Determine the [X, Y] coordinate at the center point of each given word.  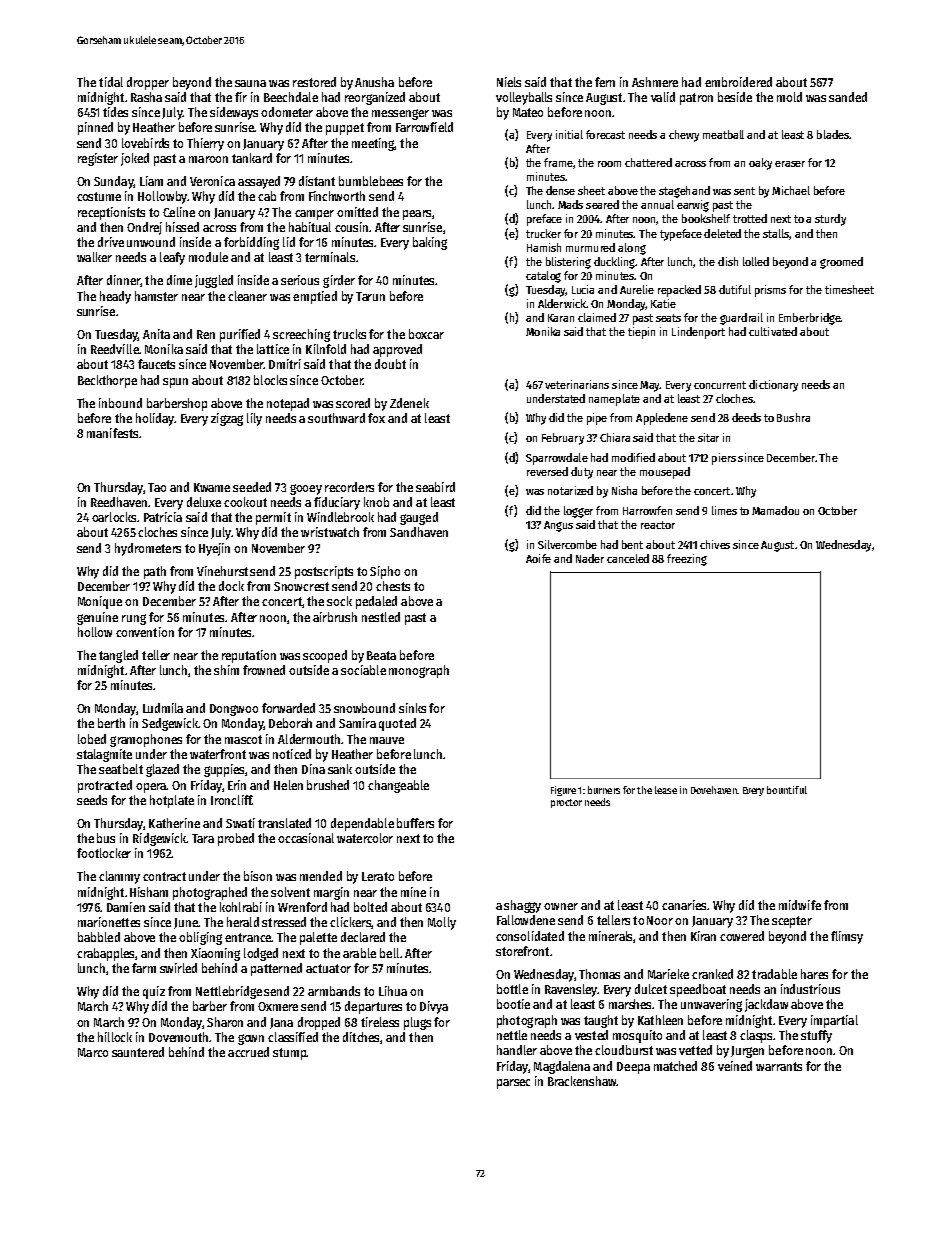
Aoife [538, 558]
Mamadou [775, 510]
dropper [148, 83]
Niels [509, 82]
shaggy [522, 906]
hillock [115, 1037]
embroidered [738, 82]
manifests [112, 433]
